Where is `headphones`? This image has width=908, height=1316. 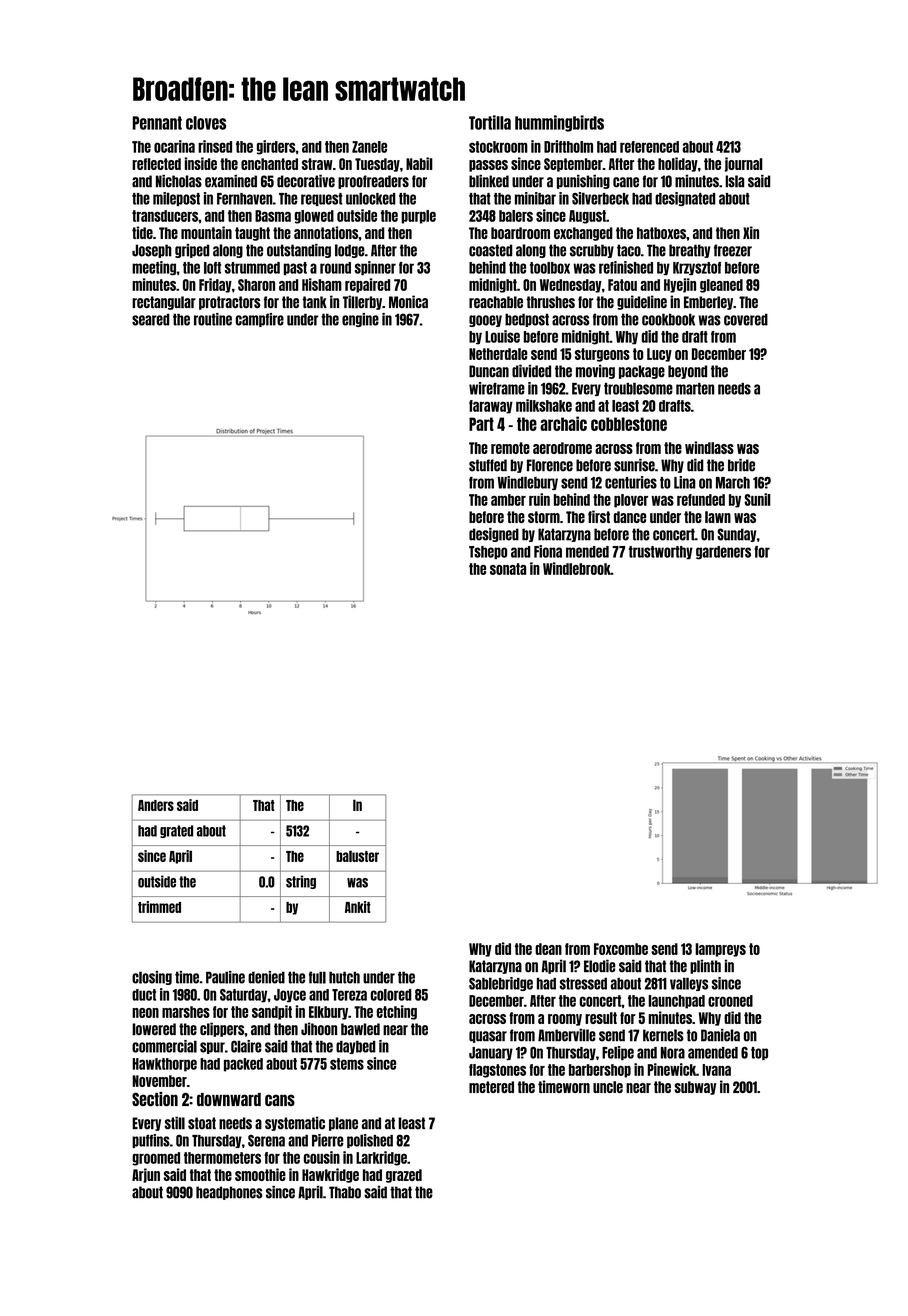 headphones is located at coordinates (229, 1193).
